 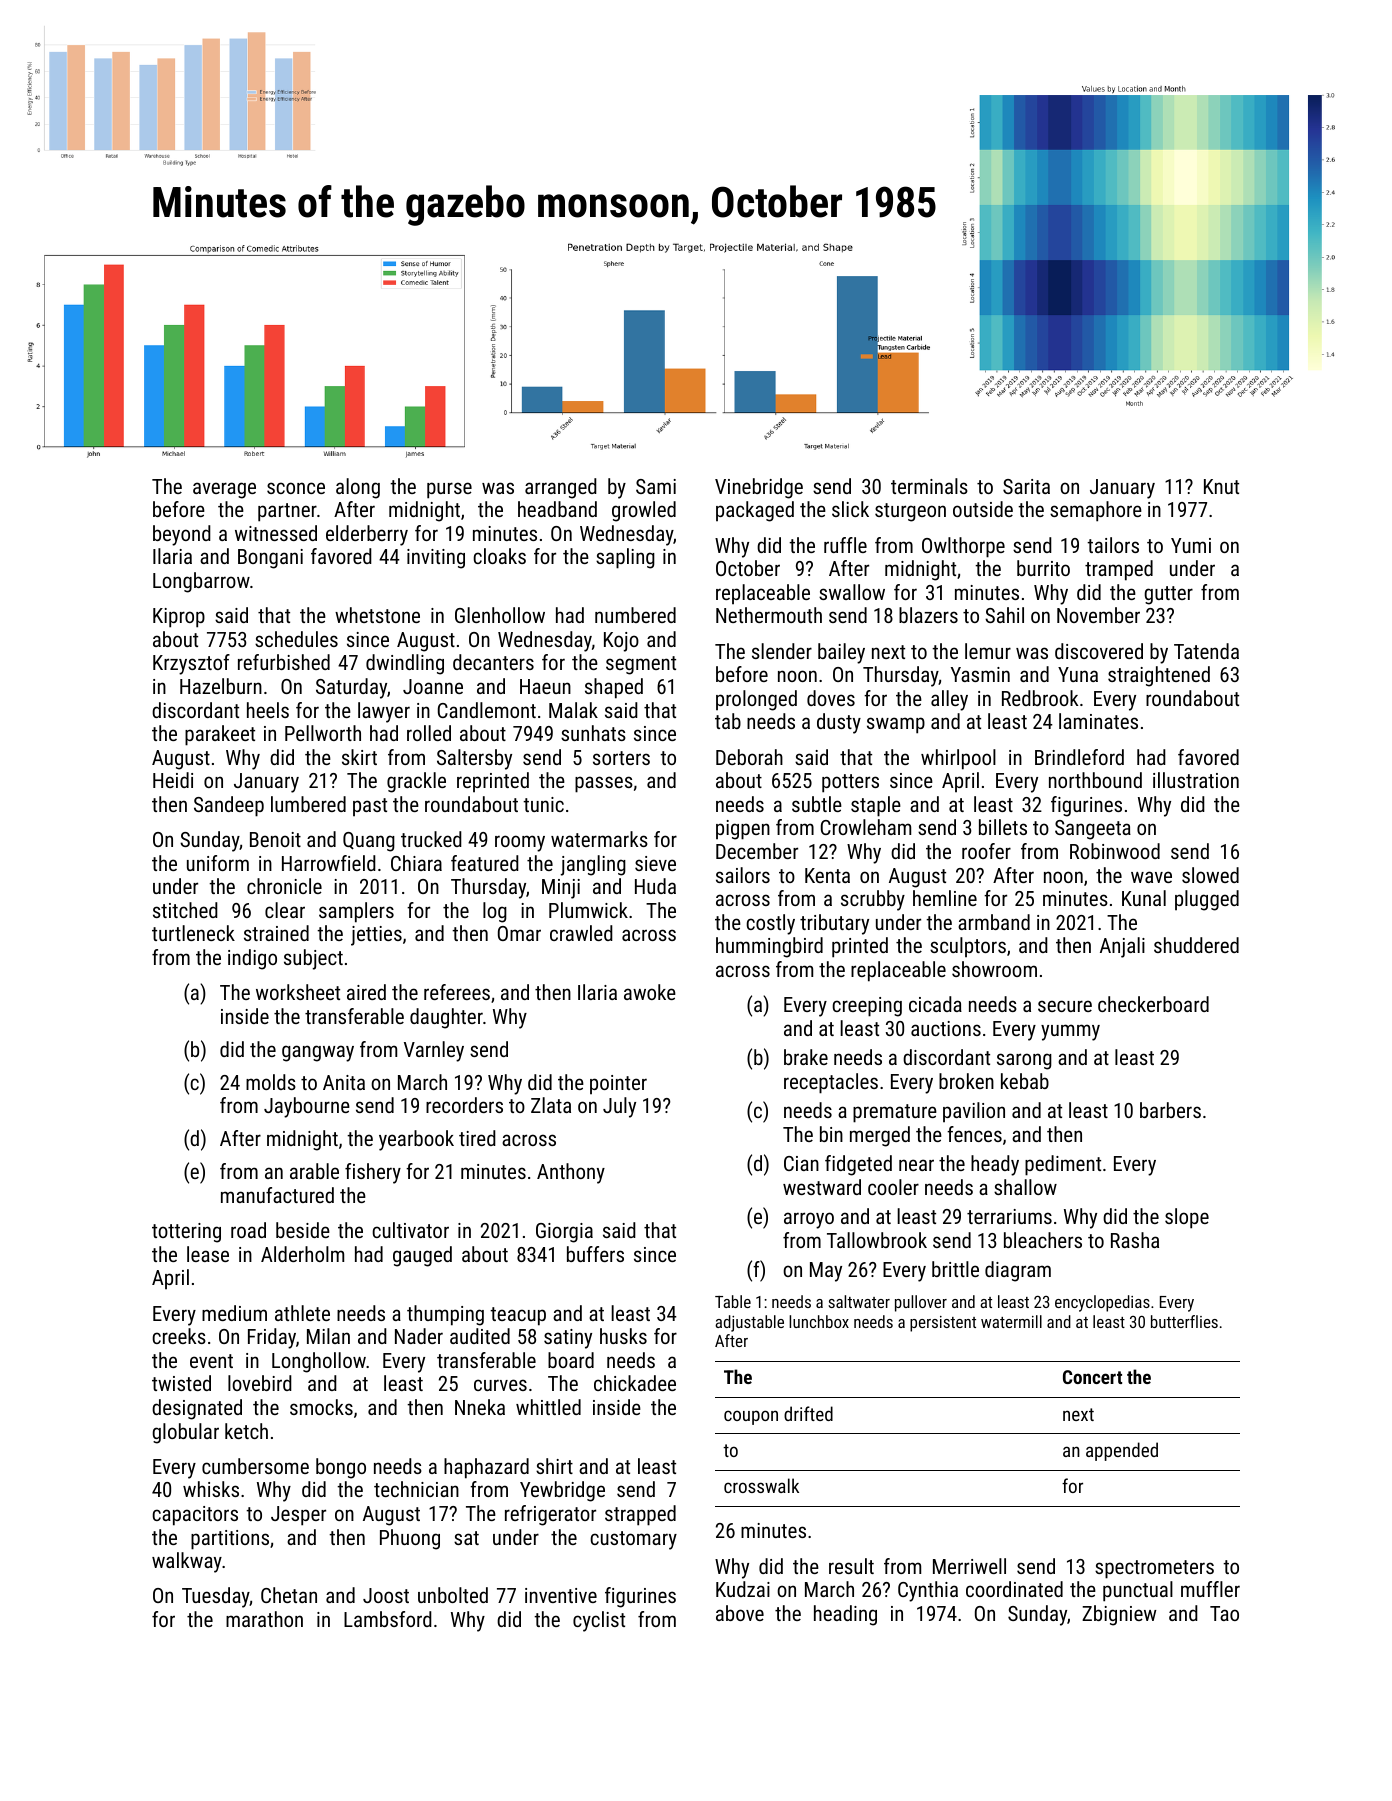 What do you see at coordinates (1119, 1615) in the page?
I see `Zbigniew` at bounding box center [1119, 1615].
